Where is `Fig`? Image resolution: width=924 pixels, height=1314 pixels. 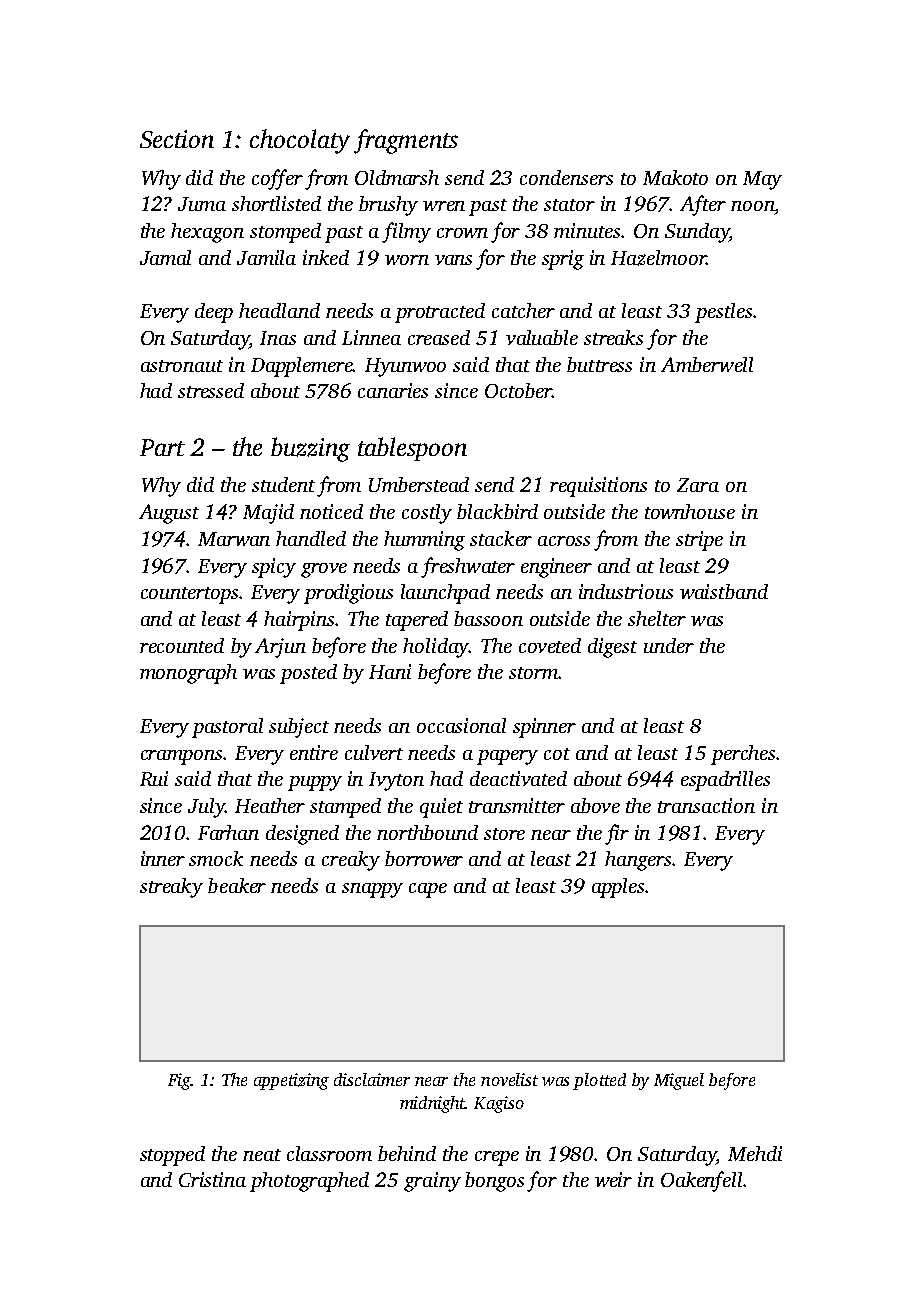
Fig is located at coordinates (179, 1081).
